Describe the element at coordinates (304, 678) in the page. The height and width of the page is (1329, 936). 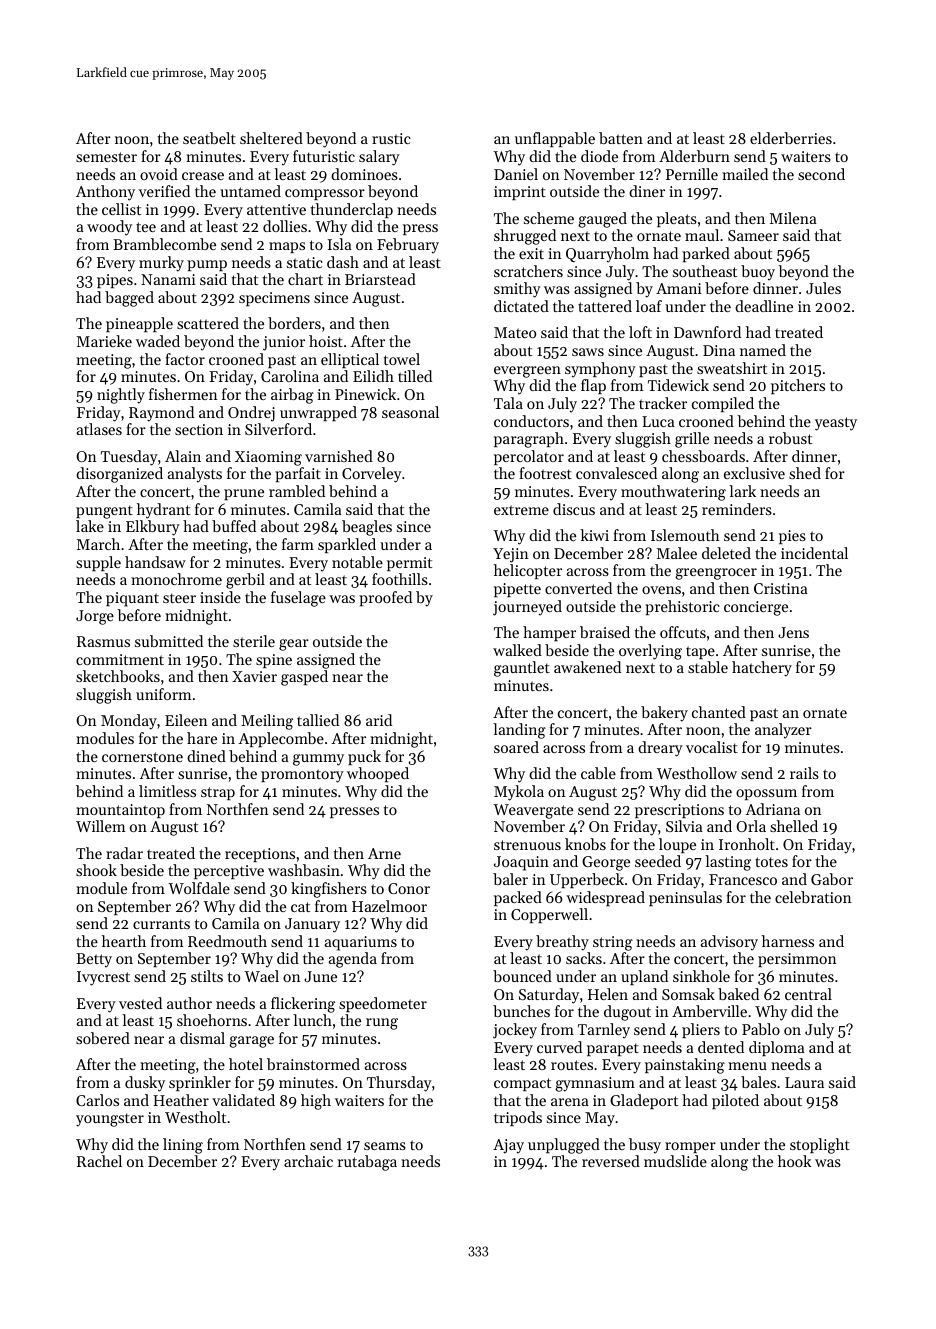
I see `gasped` at that location.
